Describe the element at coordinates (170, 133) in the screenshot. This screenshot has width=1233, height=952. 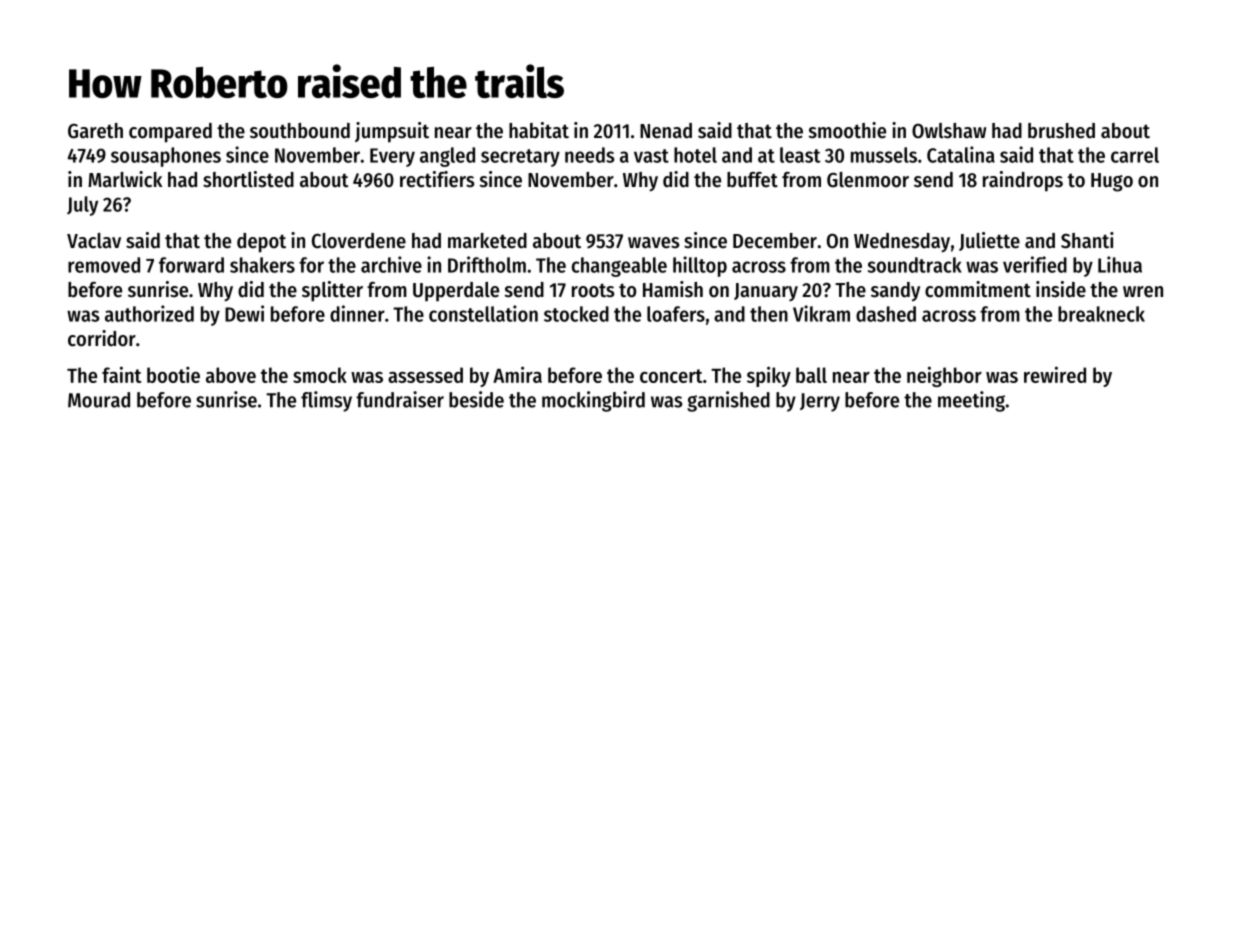
I see `compared` at that location.
